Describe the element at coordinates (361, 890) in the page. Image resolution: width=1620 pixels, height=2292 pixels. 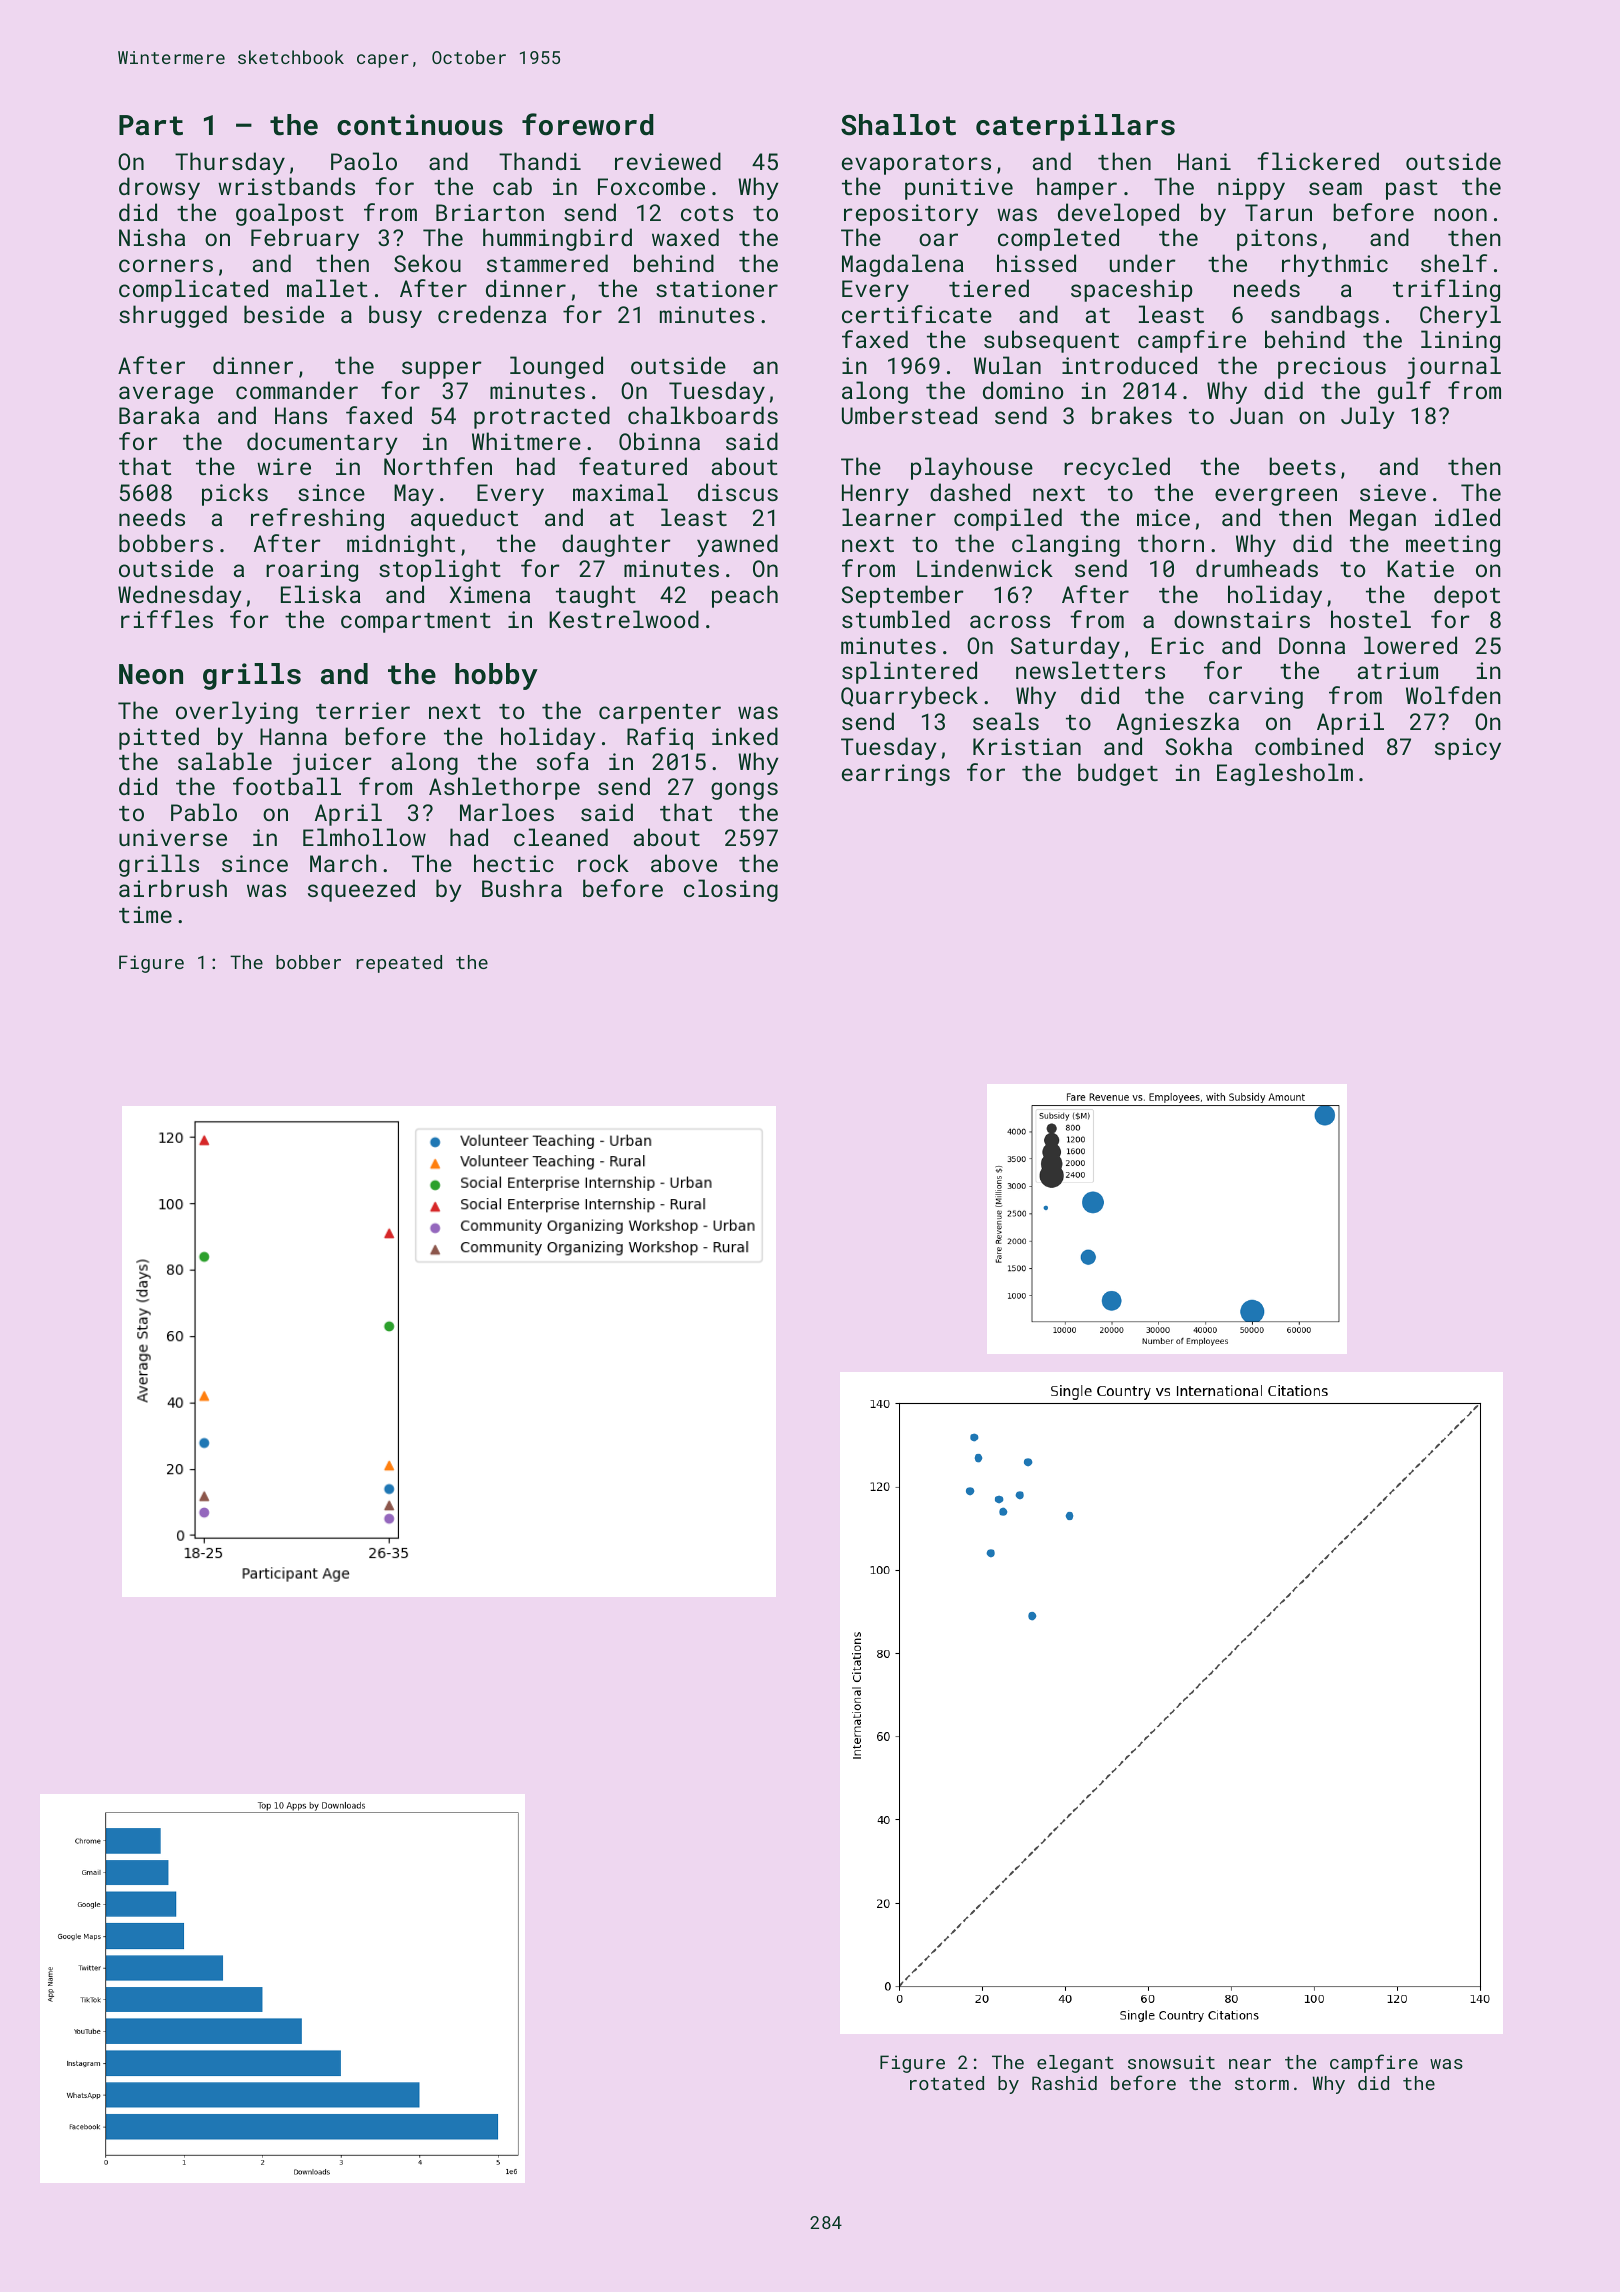
I see `squeezed` at that location.
